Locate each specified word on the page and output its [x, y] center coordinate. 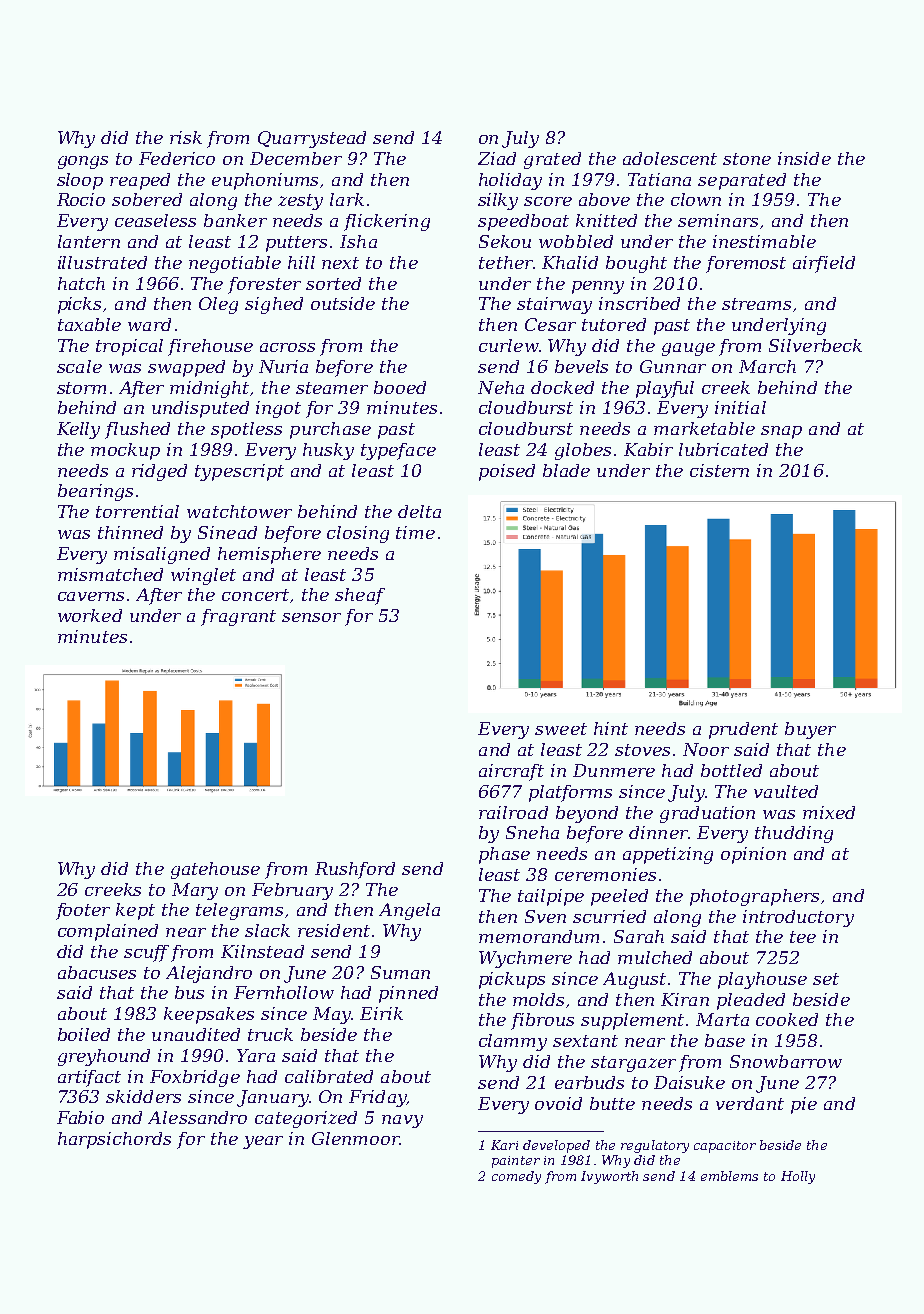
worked [90, 615]
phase [504, 855]
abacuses [97, 972]
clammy [513, 1042]
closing [358, 534]
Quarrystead [312, 139]
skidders [143, 1096]
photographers [754, 897]
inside [804, 158]
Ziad [497, 158]
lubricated [723, 449]
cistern [719, 470]
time [415, 532]
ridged [159, 472]
